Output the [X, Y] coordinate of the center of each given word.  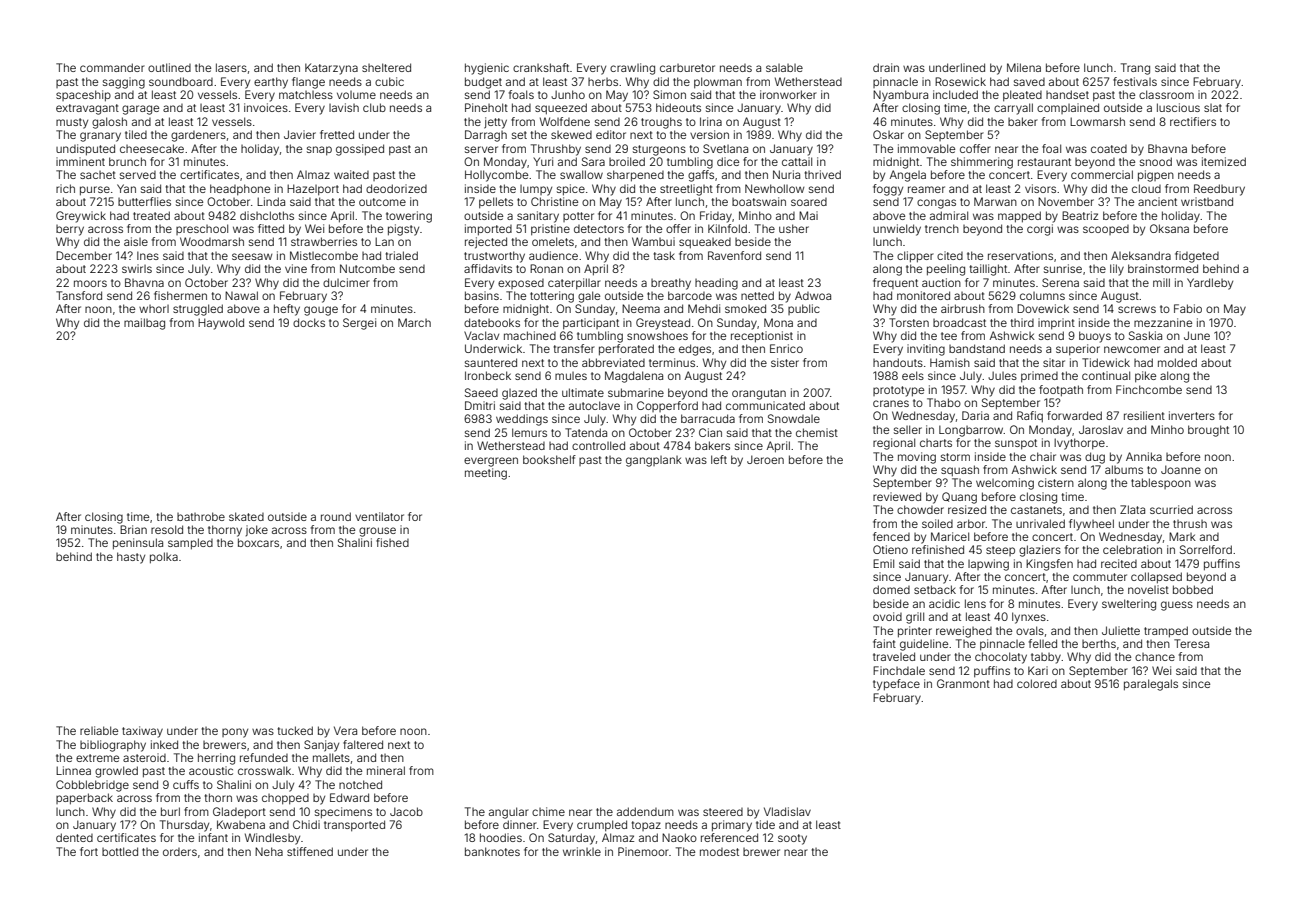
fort [89, 851]
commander [112, 67]
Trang [1135, 69]
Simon [669, 94]
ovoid [887, 616]
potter [578, 217]
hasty [131, 558]
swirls [137, 268]
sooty [792, 839]
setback [935, 589]
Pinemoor [643, 851]
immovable [926, 148]
